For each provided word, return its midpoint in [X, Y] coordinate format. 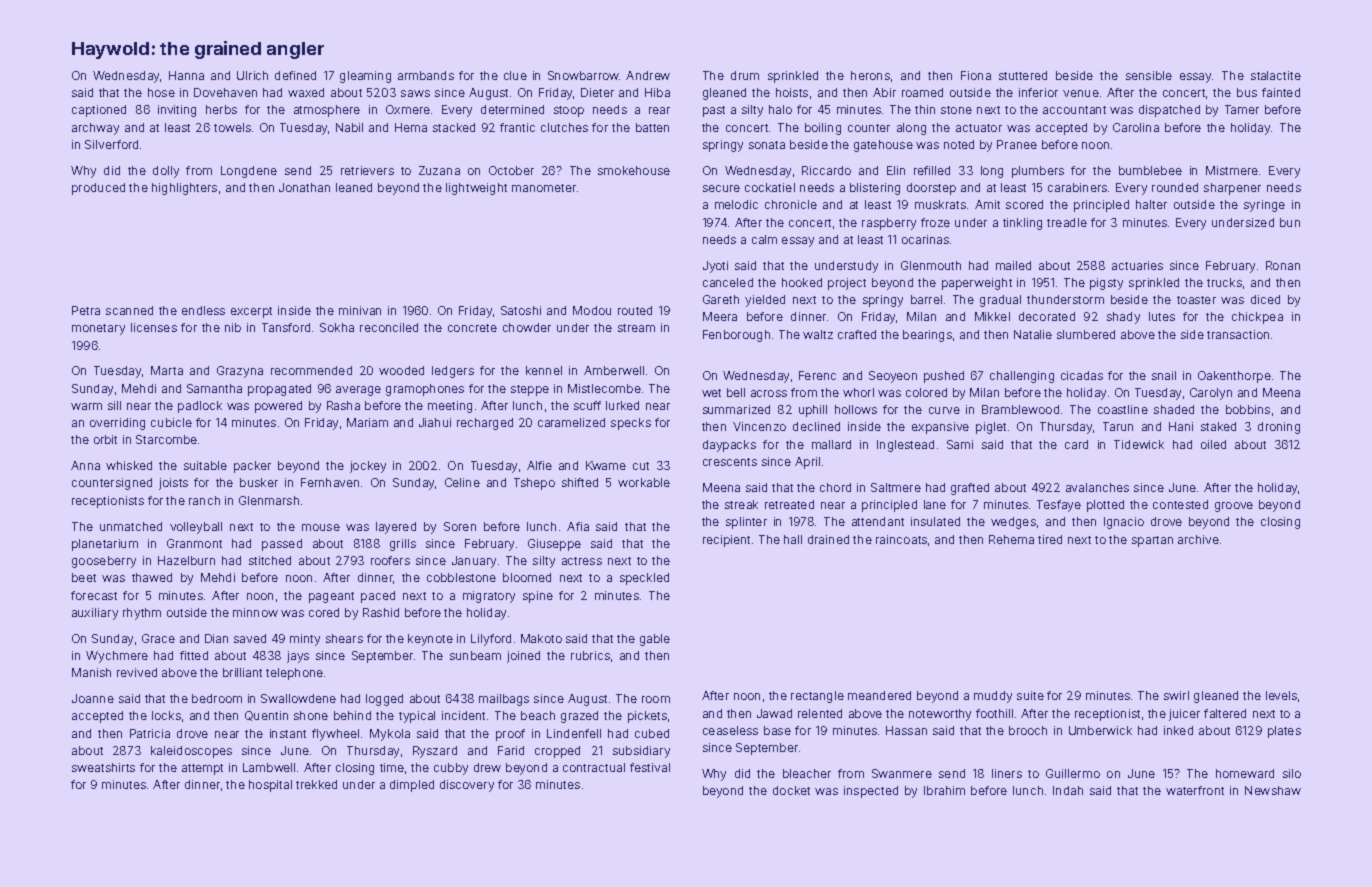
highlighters [184, 189]
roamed [922, 92]
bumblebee [1150, 170]
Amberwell [614, 370]
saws [415, 93]
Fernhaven [330, 482]
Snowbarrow [583, 75]
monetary [98, 329]
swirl [1176, 695]
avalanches [1097, 487]
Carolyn [1211, 394]
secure [721, 188]
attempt [202, 769]
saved [250, 638]
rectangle [817, 697]
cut [641, 466]
